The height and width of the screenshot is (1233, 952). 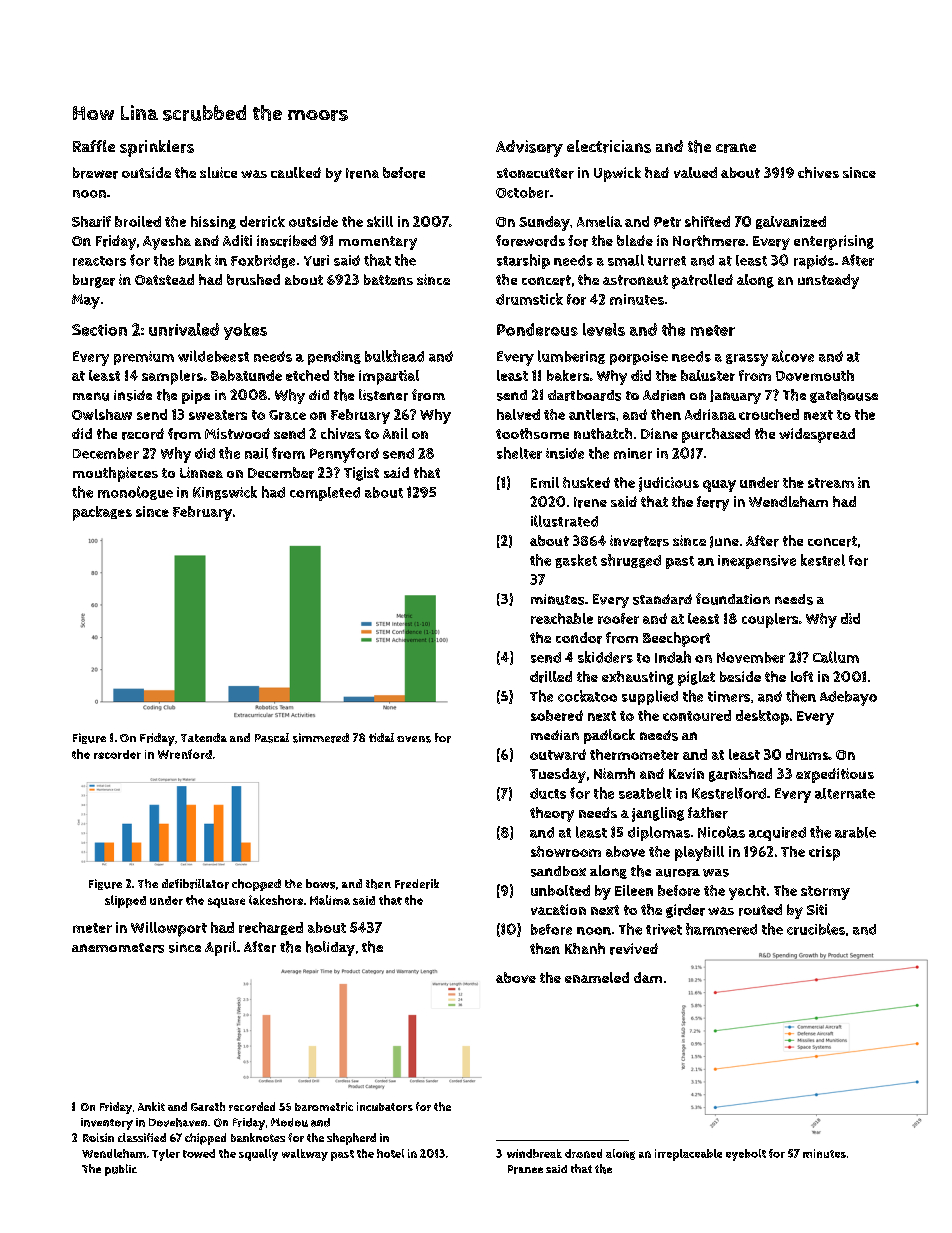 What do you see at coordinates (125, 901) in the screenshot?
I see `slipped` at bounding box center [125, 901].
